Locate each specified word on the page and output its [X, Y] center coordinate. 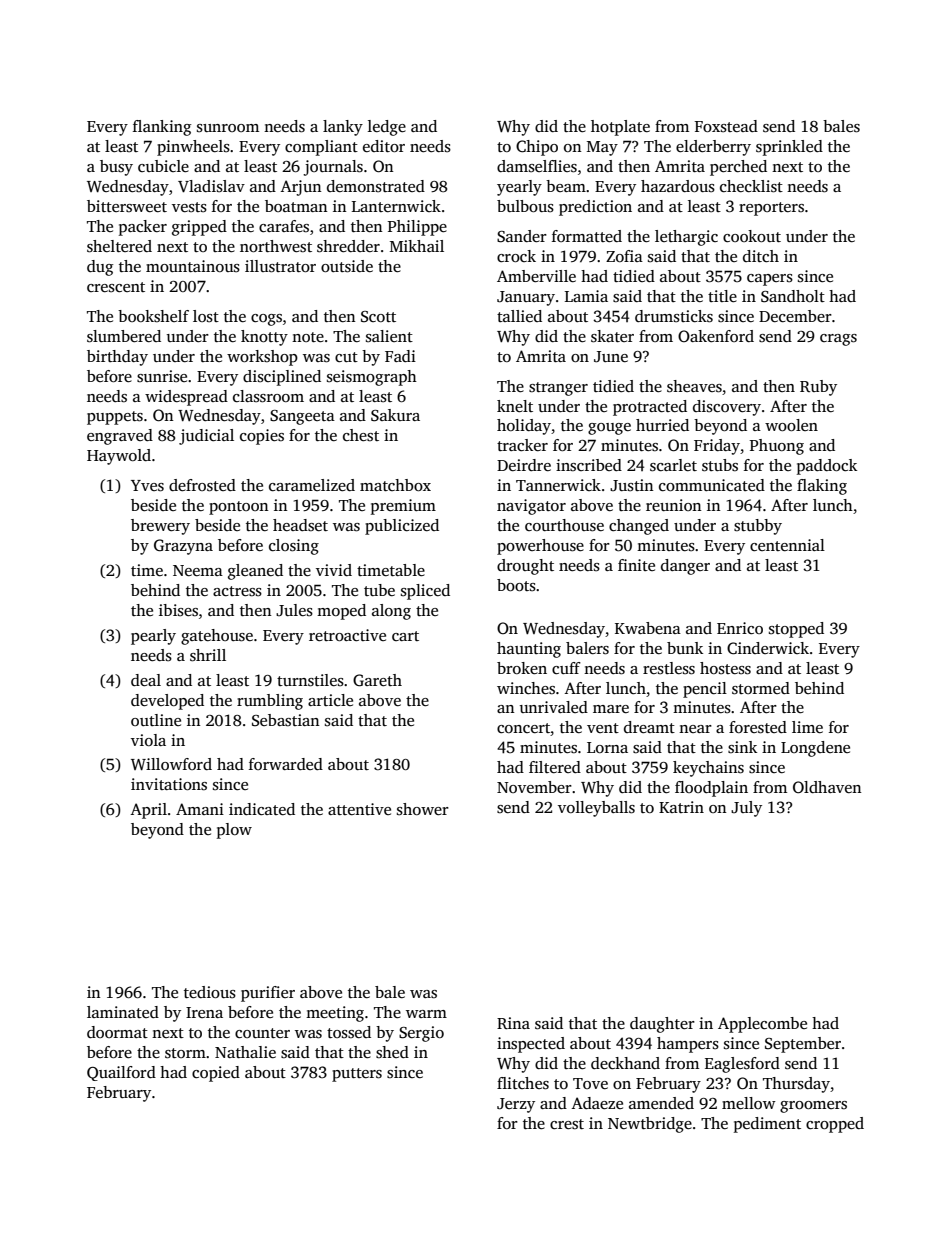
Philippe [417, 228]
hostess [725, 668]
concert [524, 729]
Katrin [681, 807]
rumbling [270, 702]
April [148, 811]
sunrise [162, 376]
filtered [555, 767]
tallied [519, 316]
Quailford [121, 1073]
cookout [752, 236]
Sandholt [793, 296]
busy [116, 168]
